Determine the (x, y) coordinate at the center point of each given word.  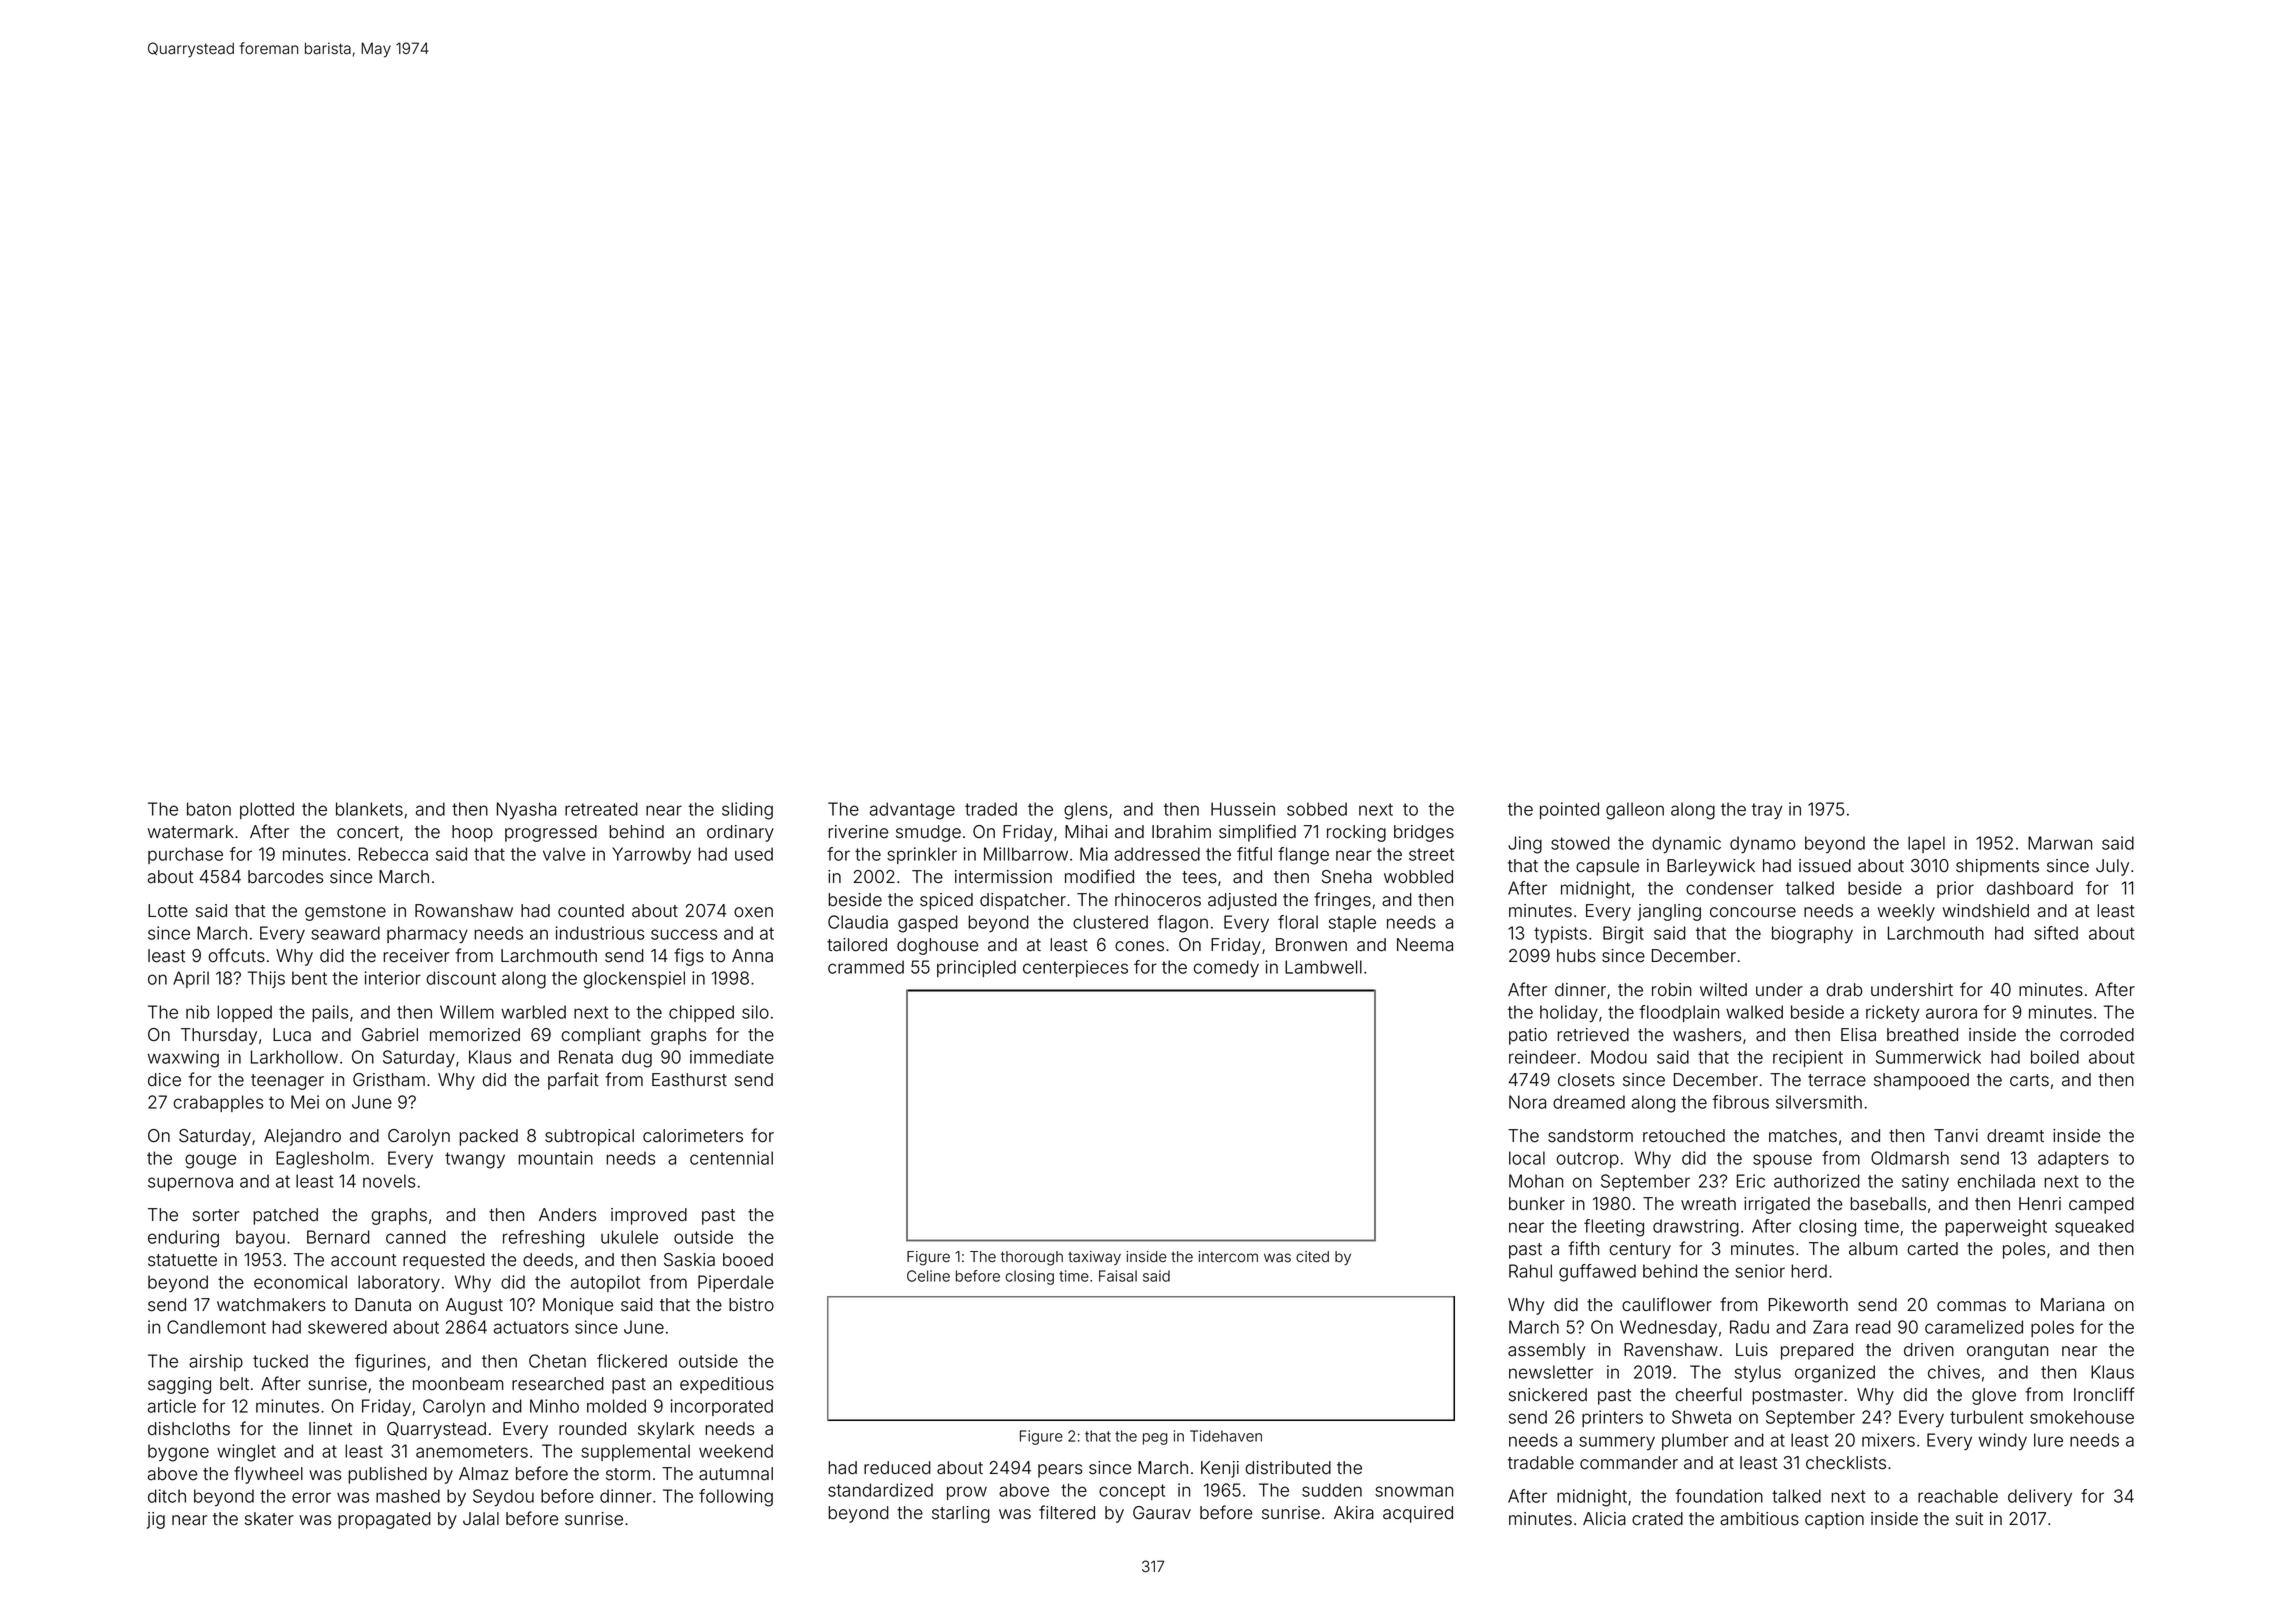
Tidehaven (1226, 1436)
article (172, 1406)
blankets (369, 809)
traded (991, 809)
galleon (1635, 811)
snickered (1548, 1395)
